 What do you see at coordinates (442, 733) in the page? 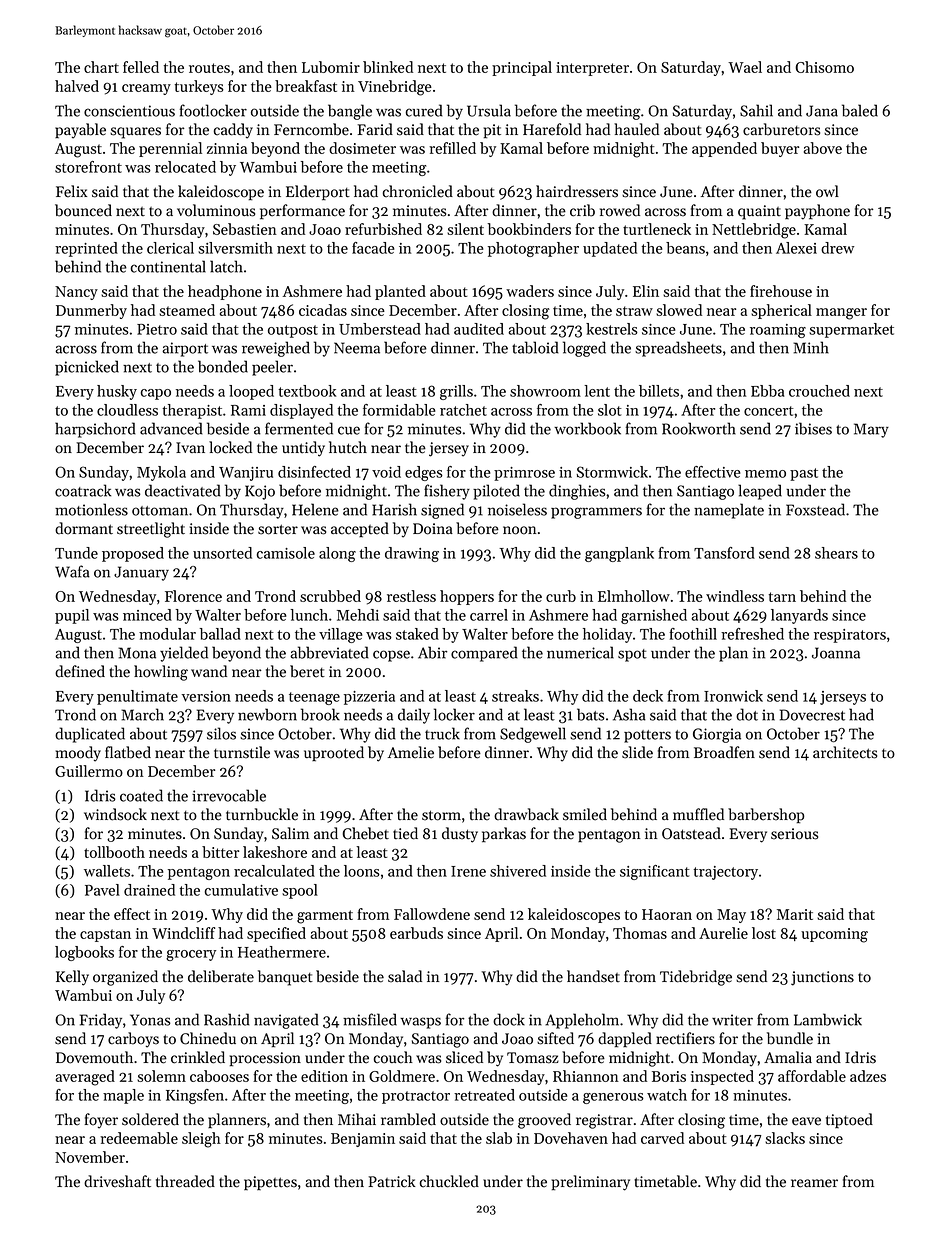
I see `truck` at bounding box center [442, 733].
